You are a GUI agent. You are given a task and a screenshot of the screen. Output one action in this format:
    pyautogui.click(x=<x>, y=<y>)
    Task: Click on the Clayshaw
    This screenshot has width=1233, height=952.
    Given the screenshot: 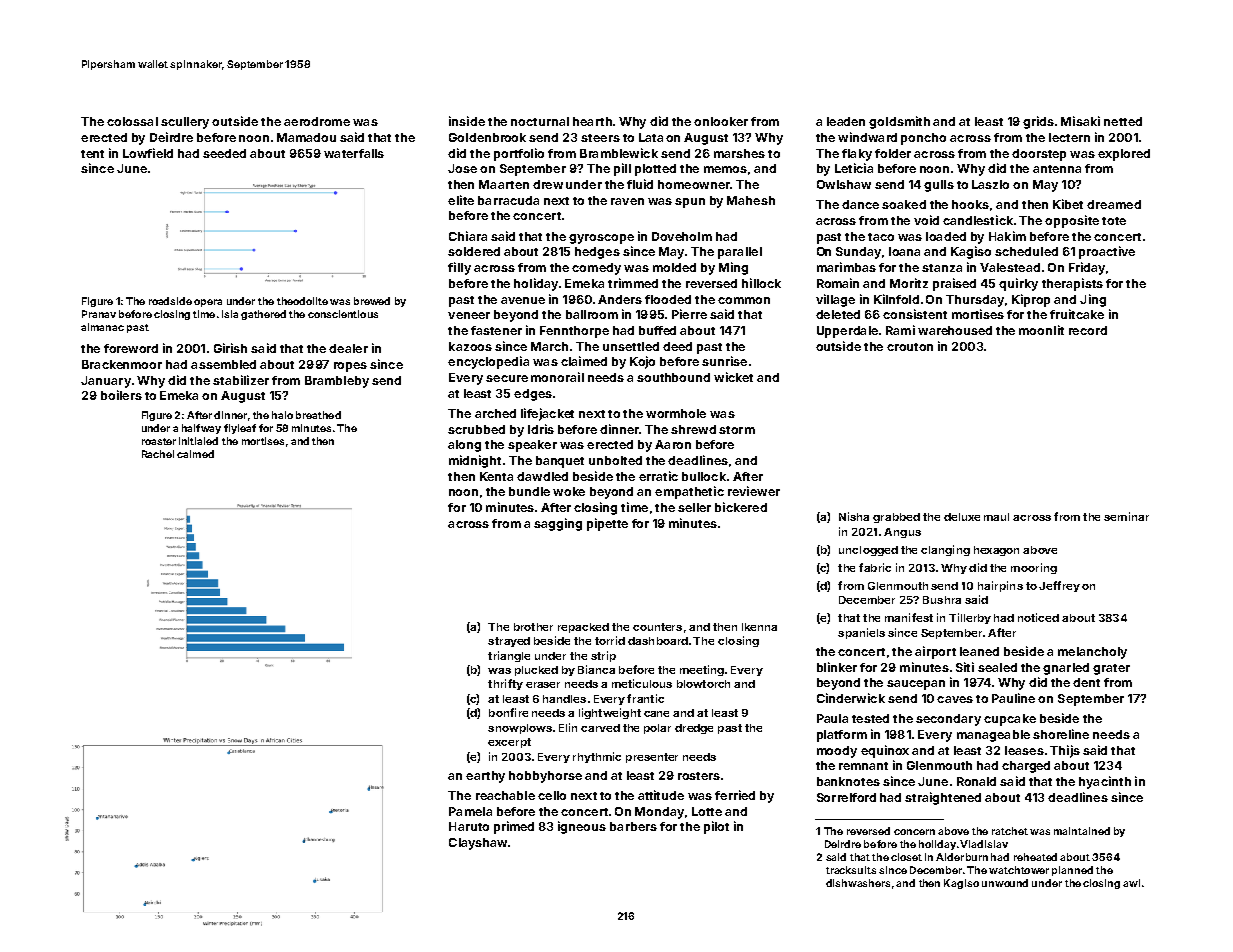 What is the action you would take?
    pyautogui.click(x=478, y=844)
